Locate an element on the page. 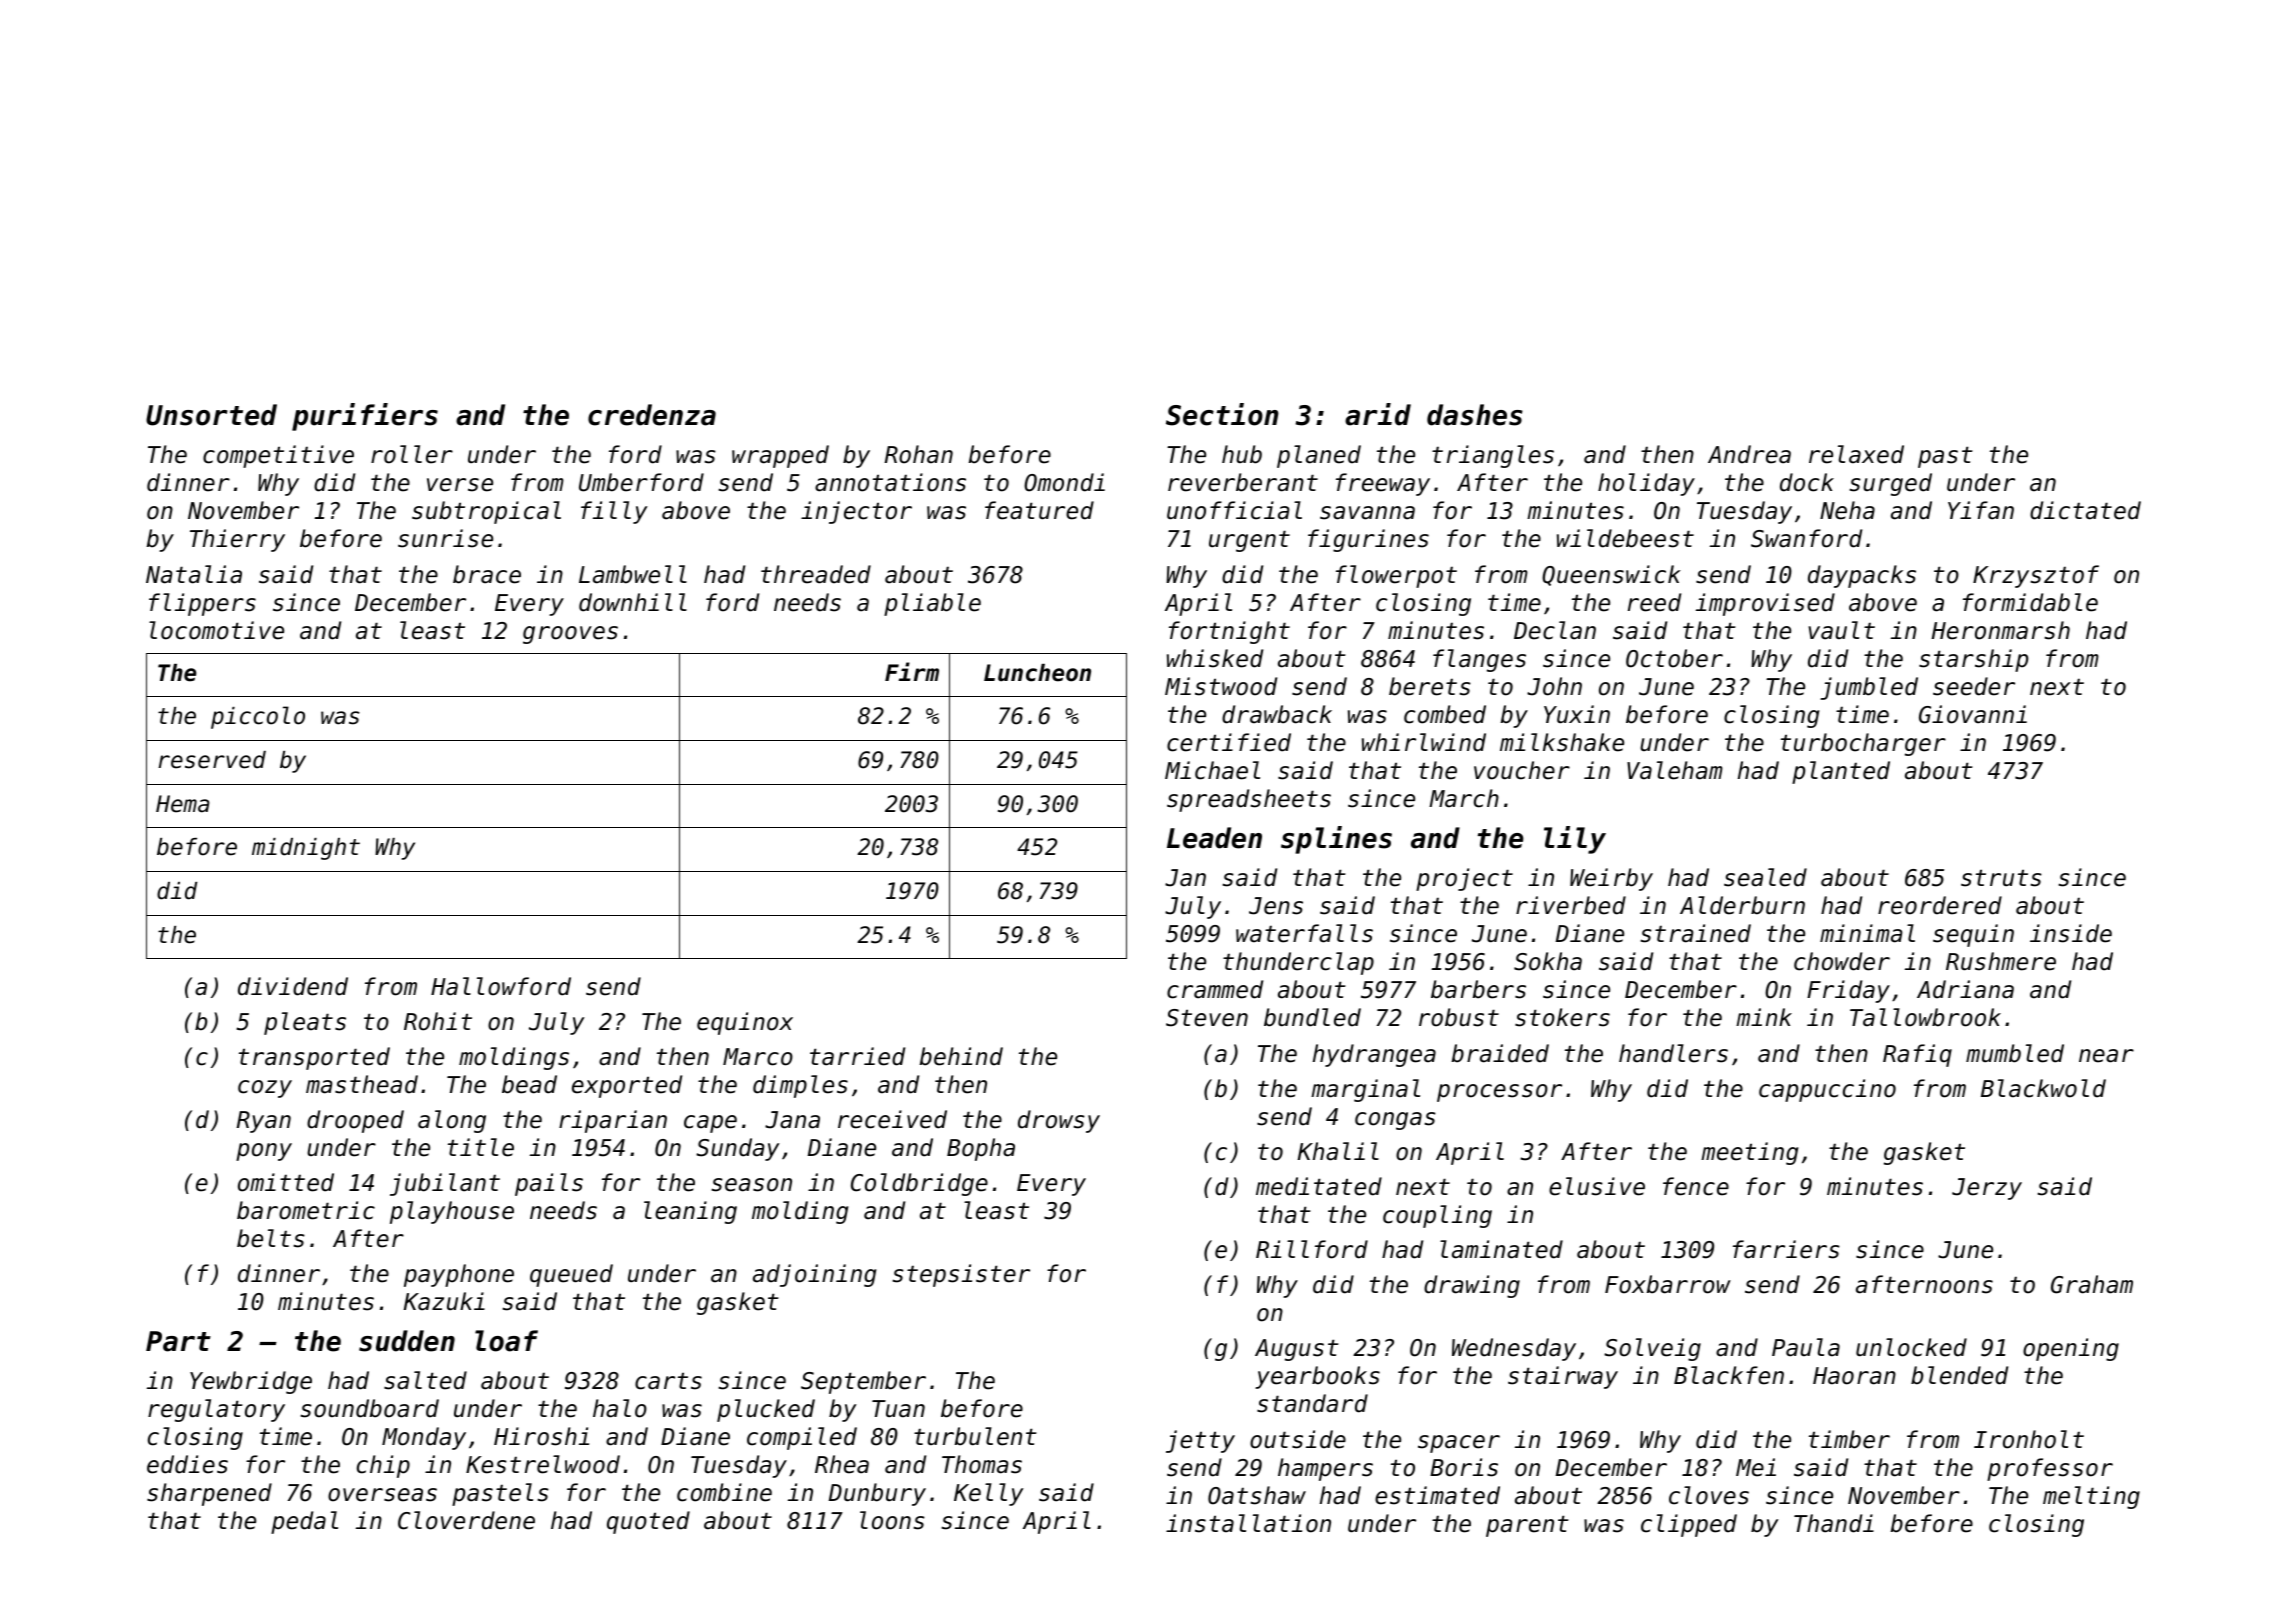 The image size is (2292, 1620). dividend is located at coordinates (293, 986).
